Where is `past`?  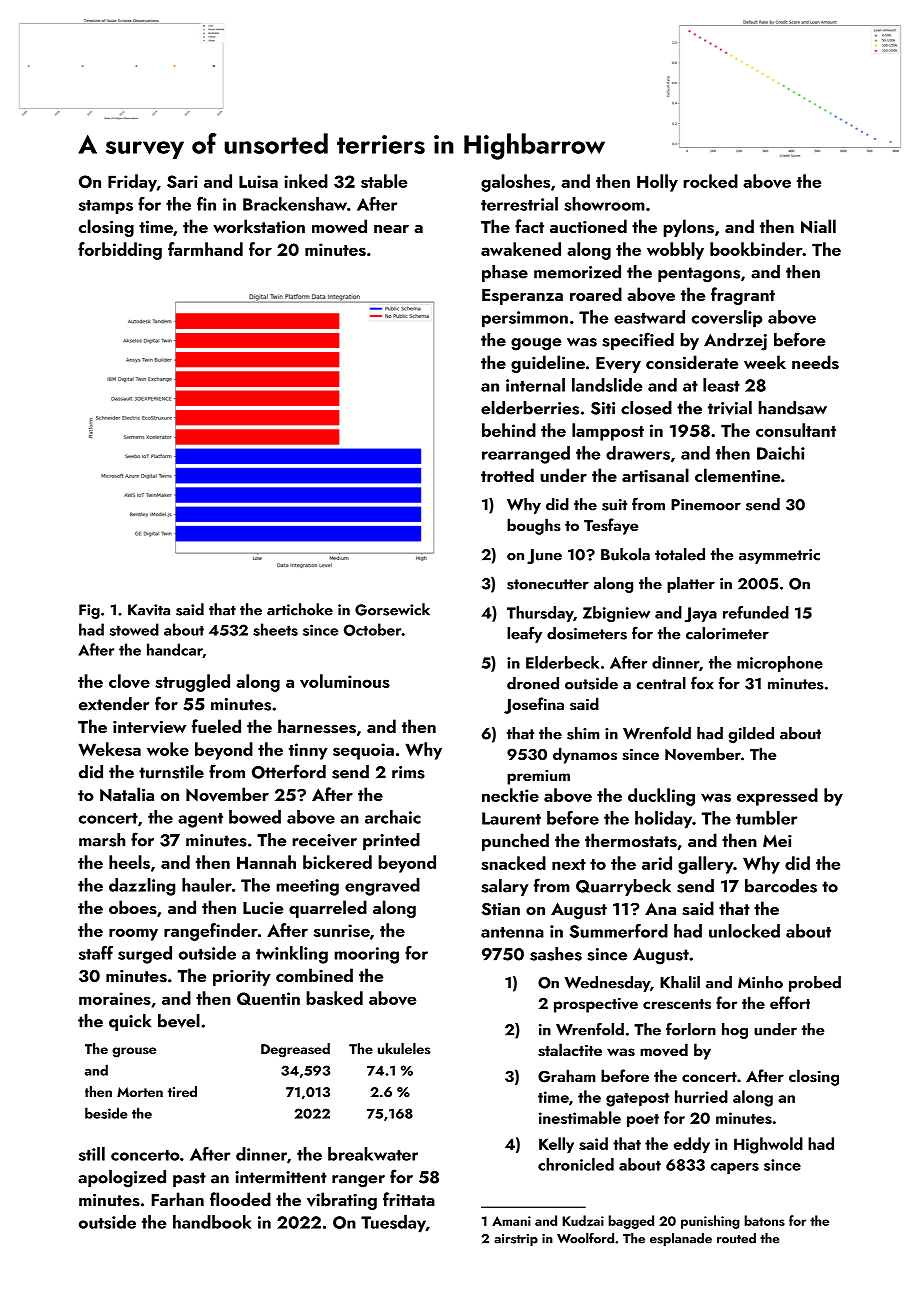 past is located at coordinates (189, 1179).
